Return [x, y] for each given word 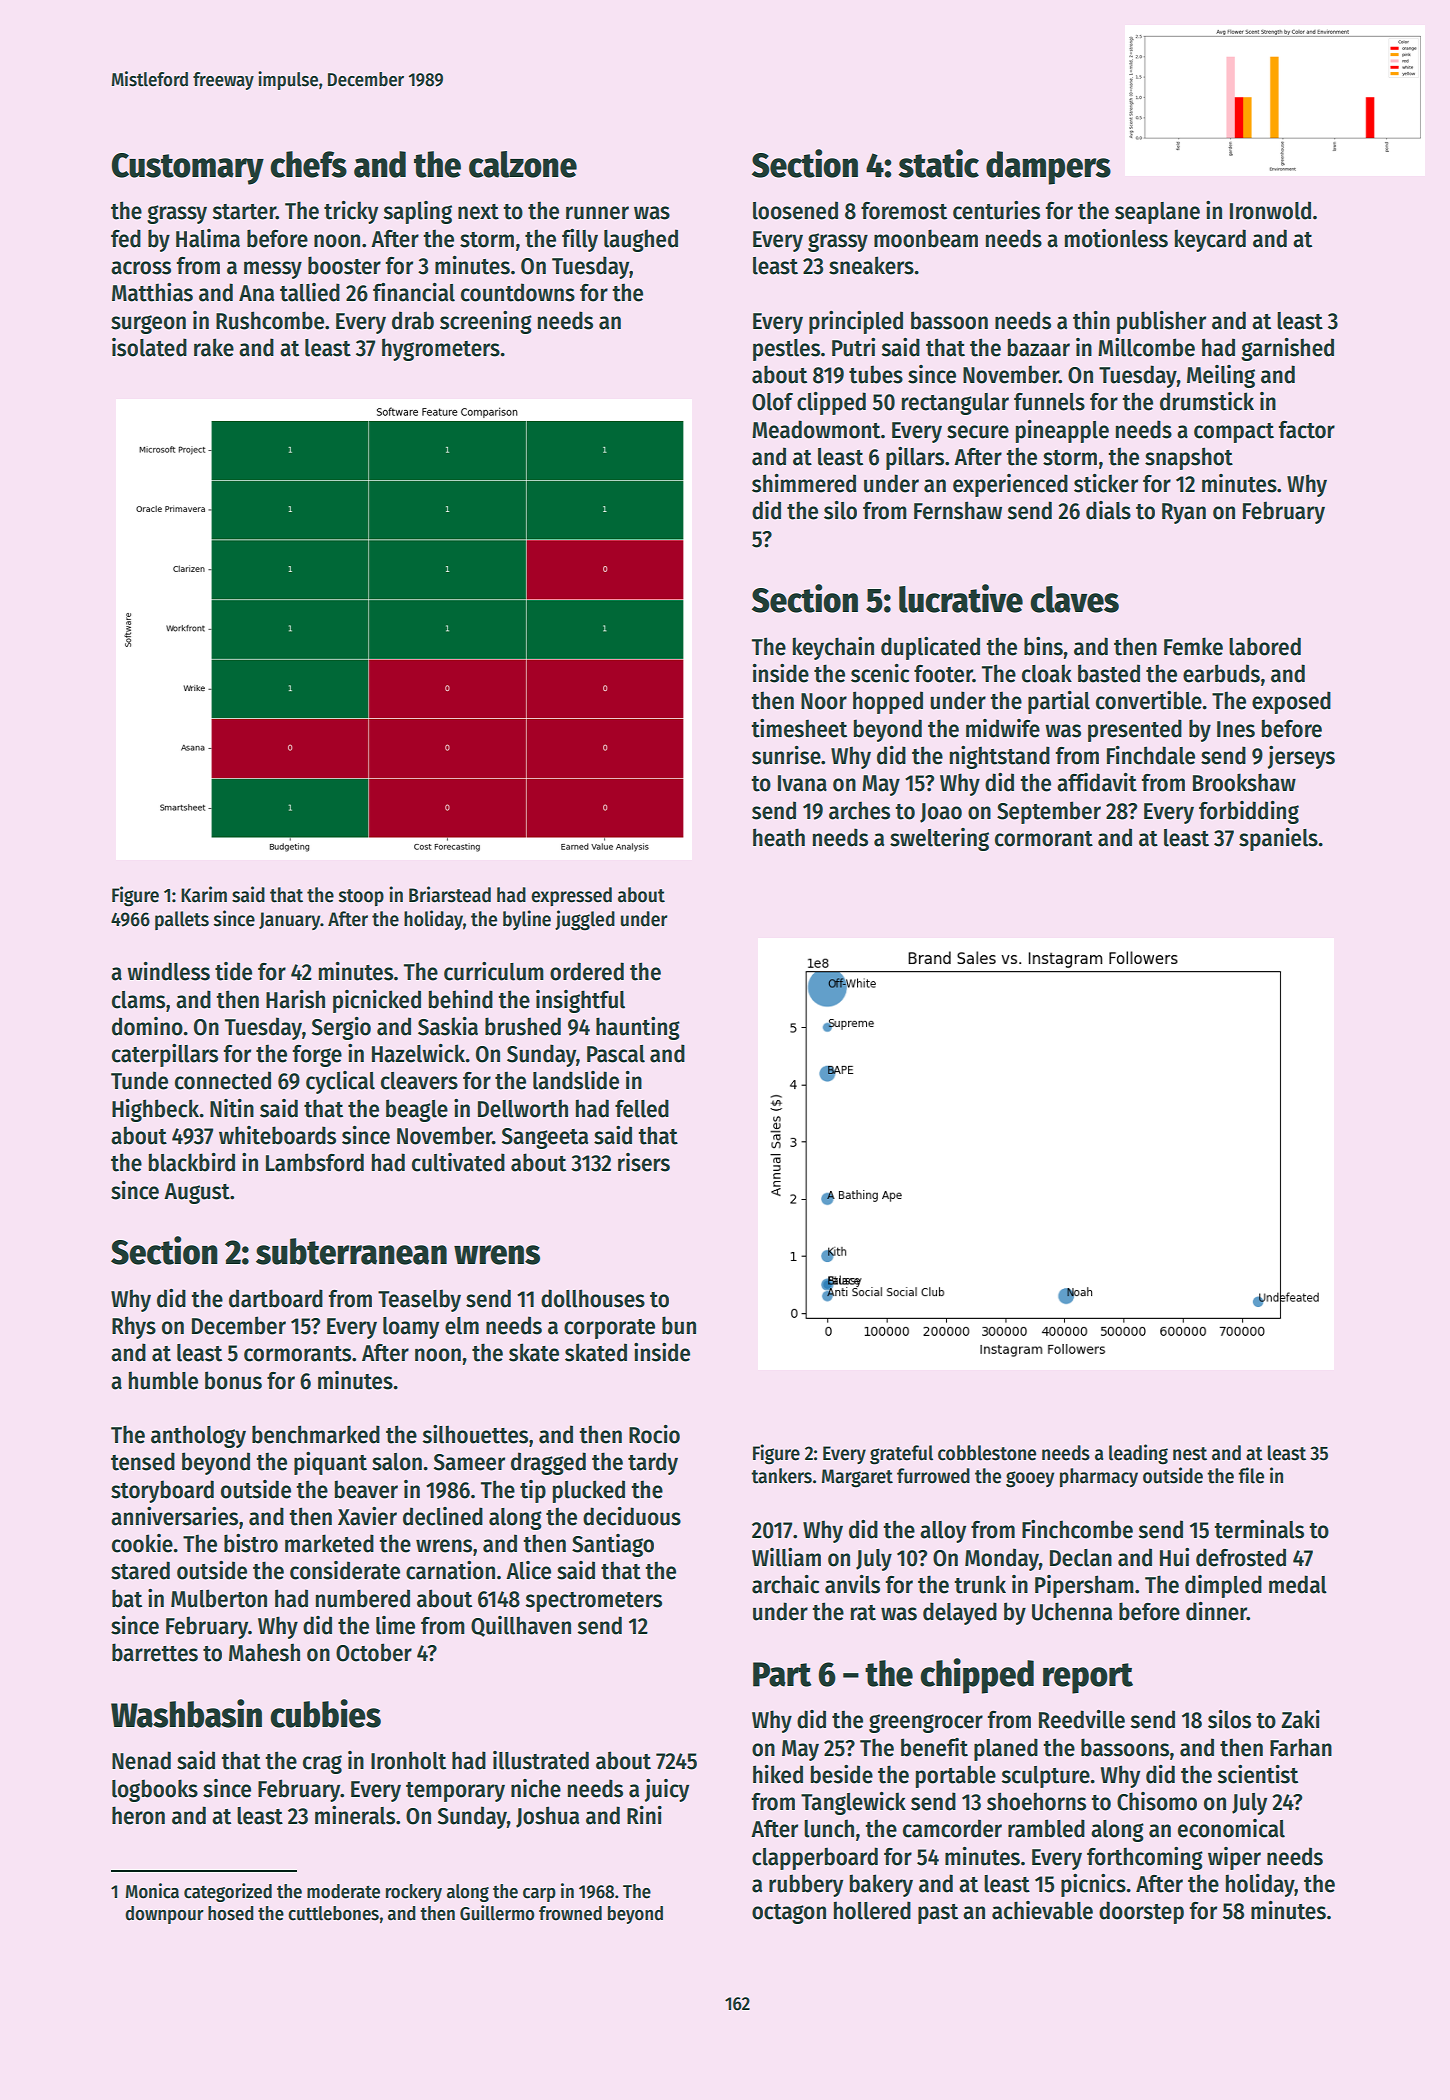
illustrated [541, 1760]
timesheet [799, 728]
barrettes [155, 1652]
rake [214, 347]
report [1088, 1678]
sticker [1106, 483]
